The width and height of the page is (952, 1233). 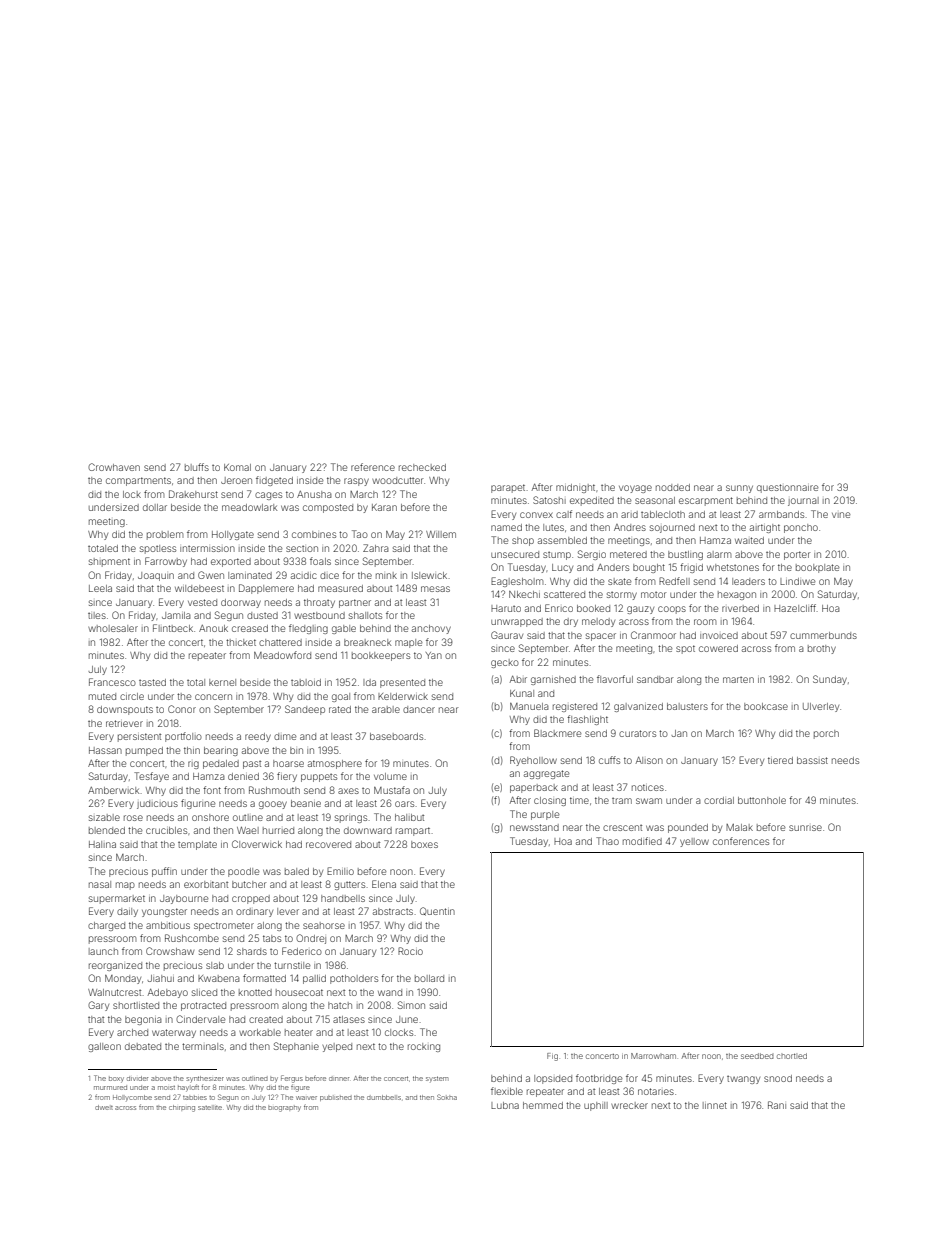 What do you see at coordinates (447, 1097) in the page?
I see `Sokha` at bounding box center [447, 1097].
